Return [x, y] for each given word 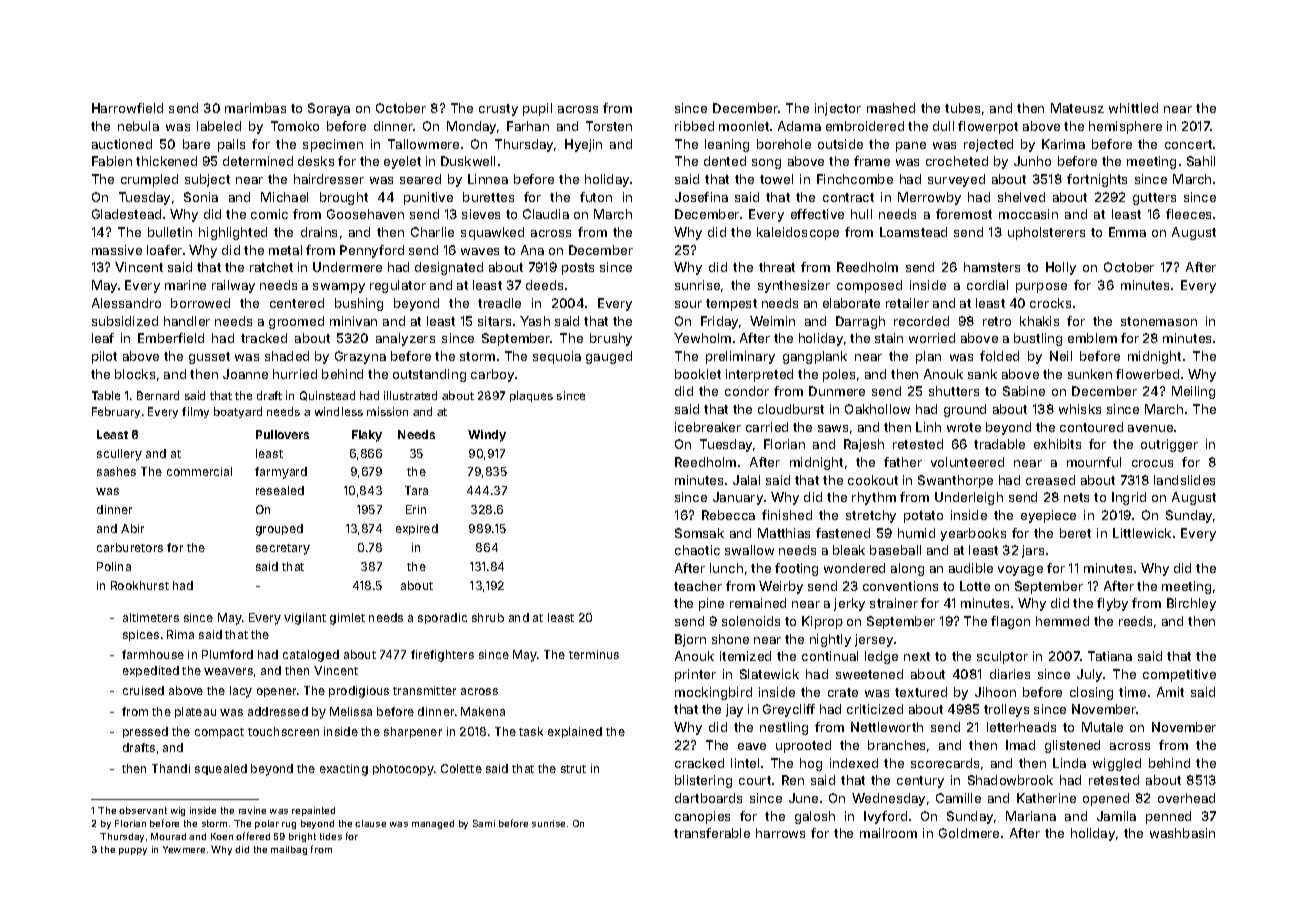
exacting [344, 770]
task [531, 731]
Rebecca [728, 515]
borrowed [200, 303]
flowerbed [1147, 374]
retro [997, 321]
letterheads [1021, 727]
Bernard [158, 395]
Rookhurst [140, 585]
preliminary [740, 357]
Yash [535, 321]
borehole [784, 144]
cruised [143, 690]
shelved [1021, 197]
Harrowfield [127, 108]
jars [1033, 551]
